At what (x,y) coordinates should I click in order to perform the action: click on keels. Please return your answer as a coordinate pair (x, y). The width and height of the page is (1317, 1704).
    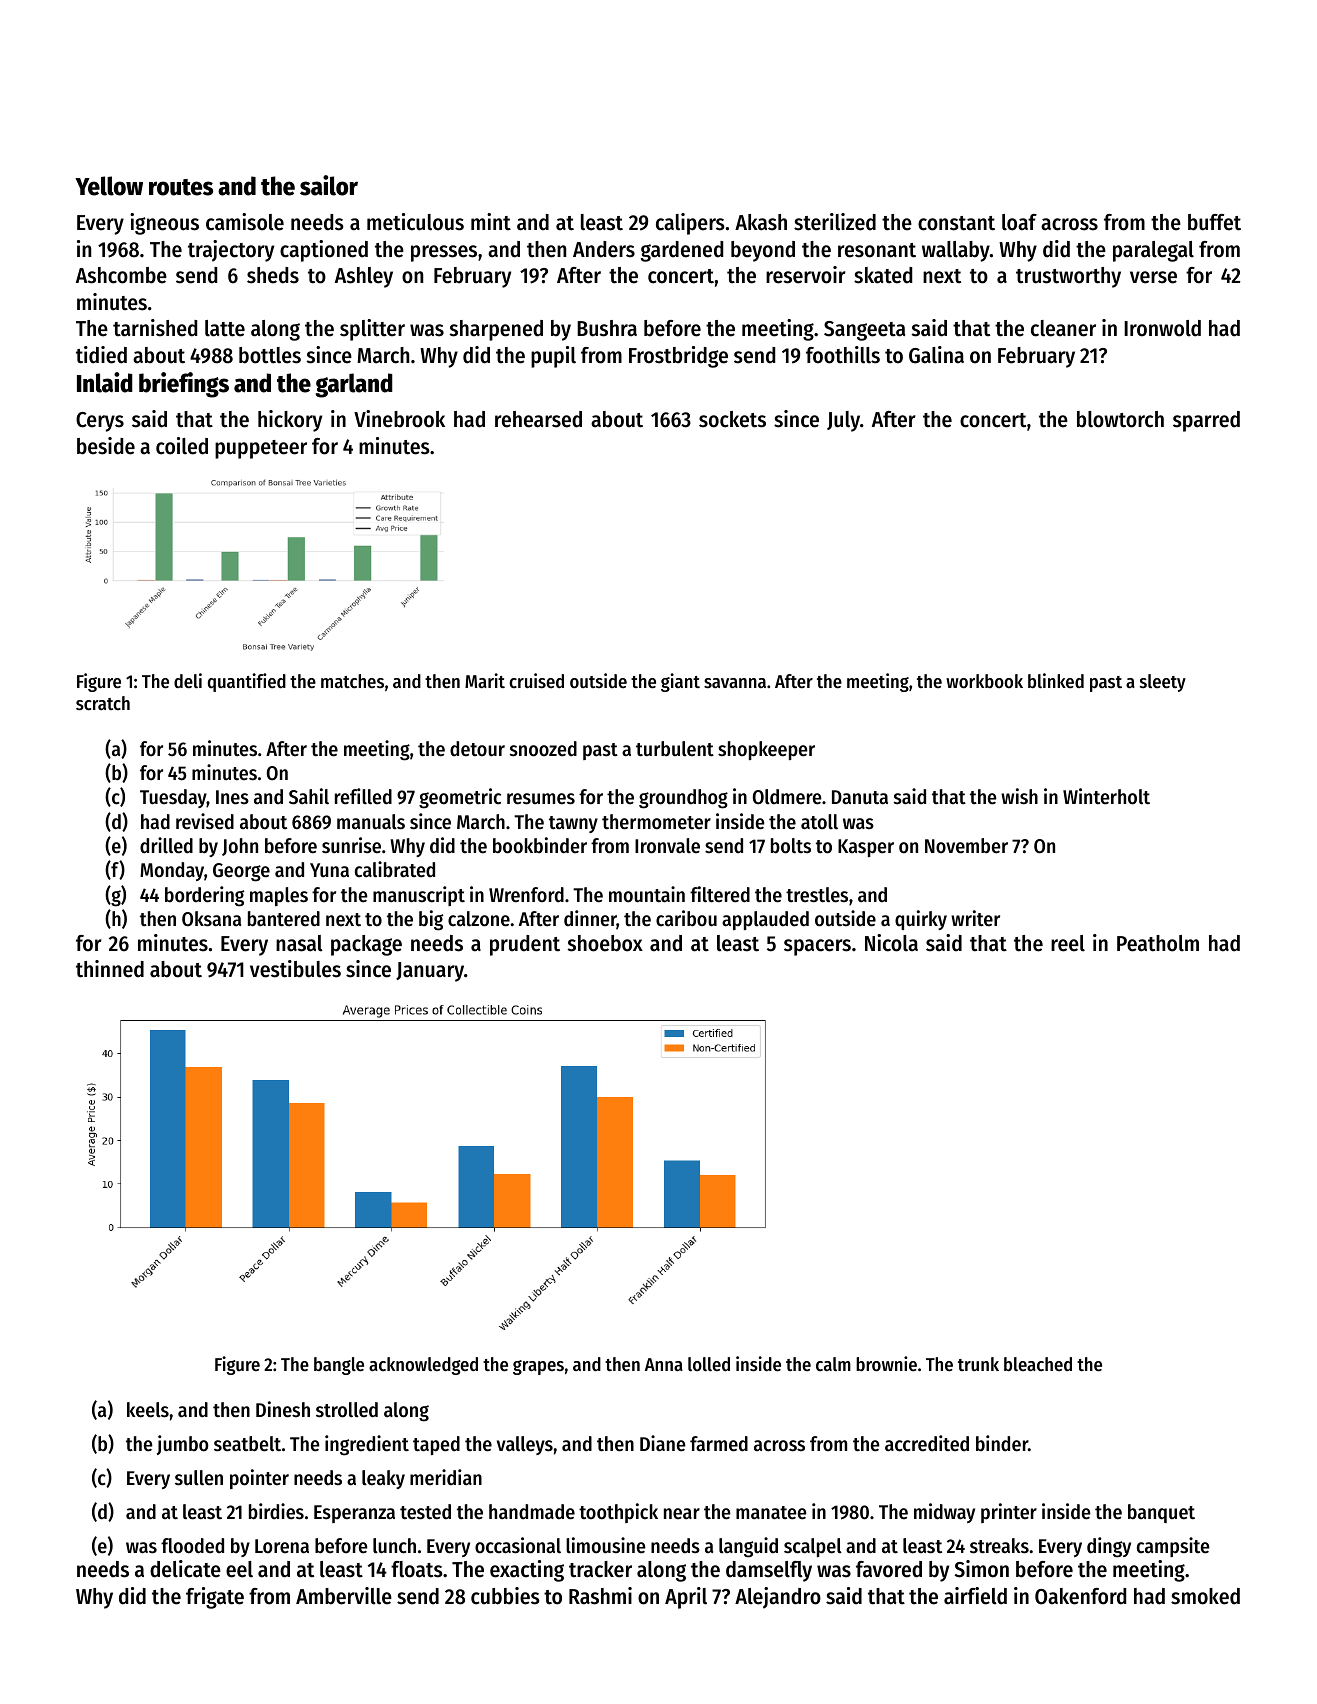
    Looking at the image, I should click on (148, 1410).
